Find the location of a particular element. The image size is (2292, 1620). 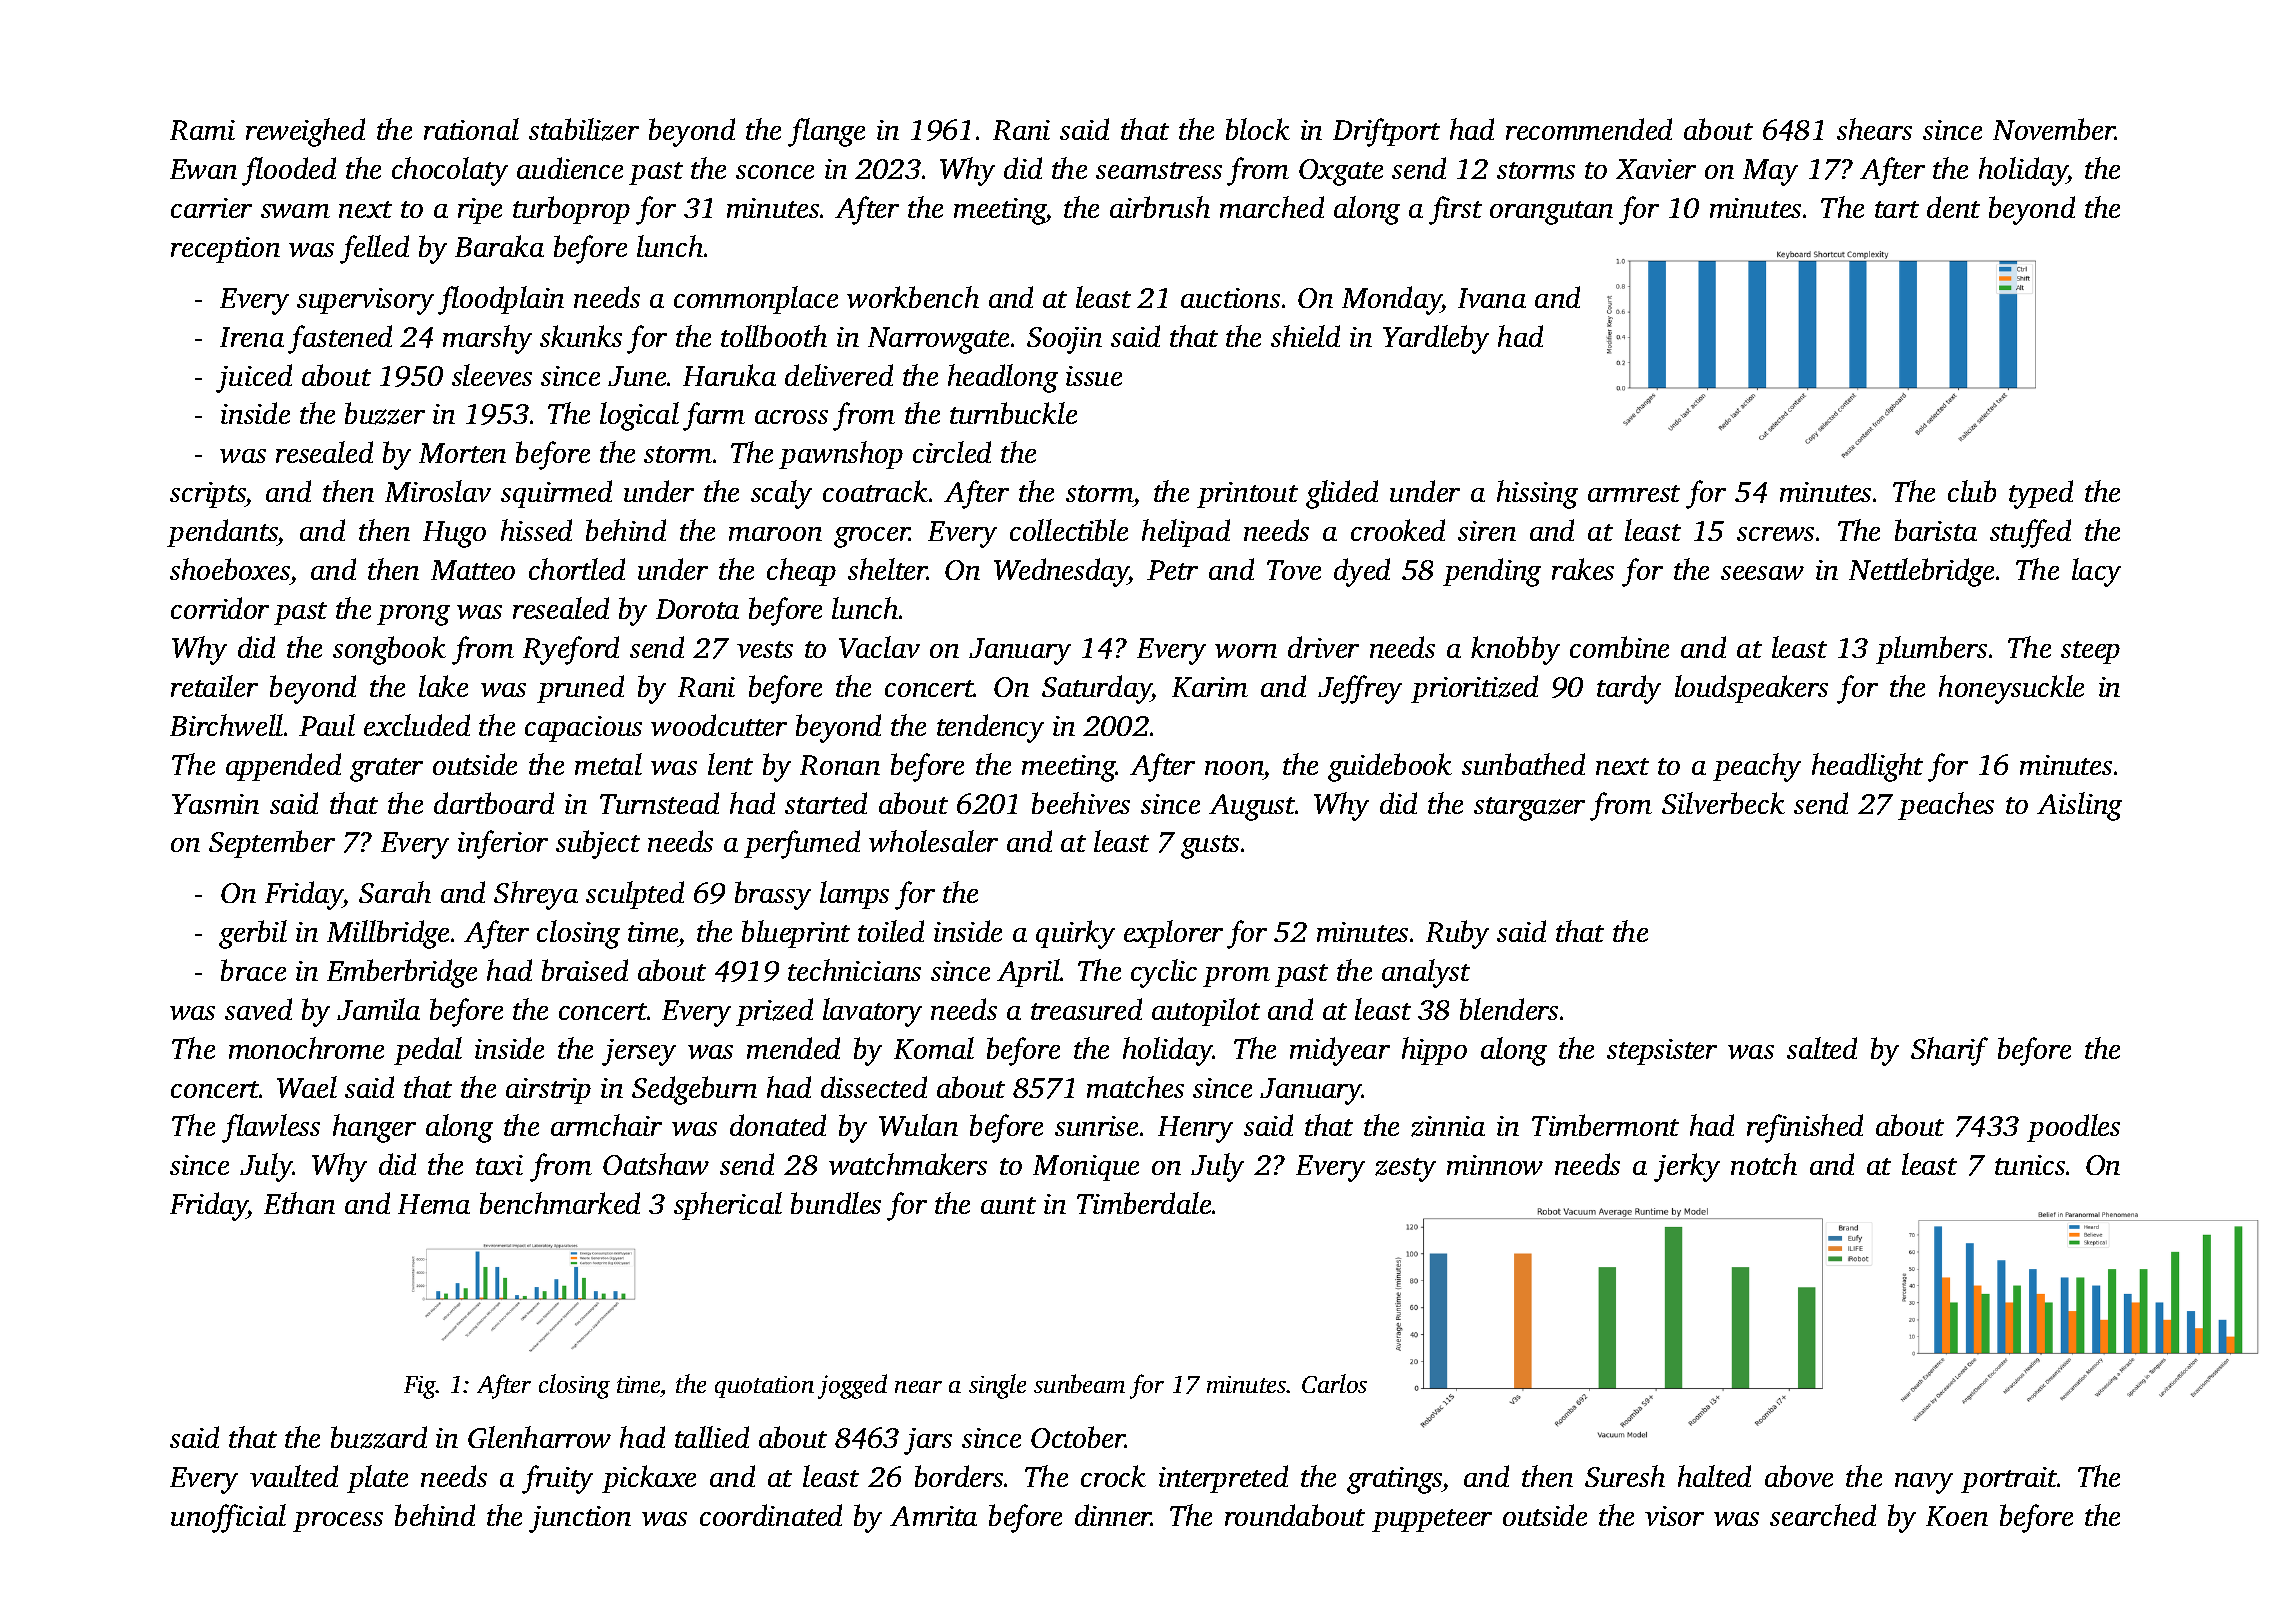

Yardleby is located at coordinates (1436, 339).
